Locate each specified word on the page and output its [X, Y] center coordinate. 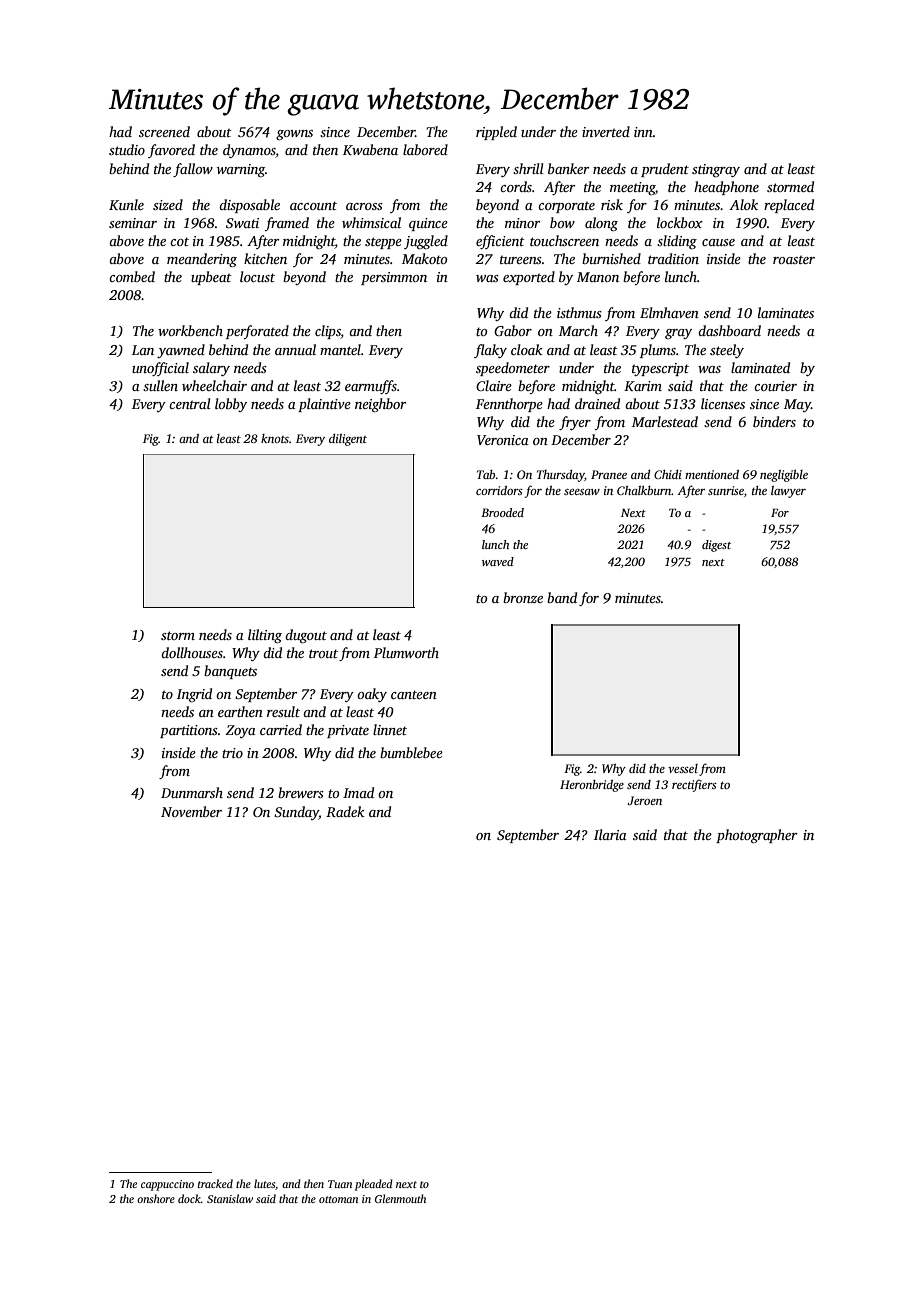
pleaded [374, 1185]
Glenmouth [400, 1198]
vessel [683, 768]
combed [132, 276]
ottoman [338, 1199]
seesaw [582, 492]
